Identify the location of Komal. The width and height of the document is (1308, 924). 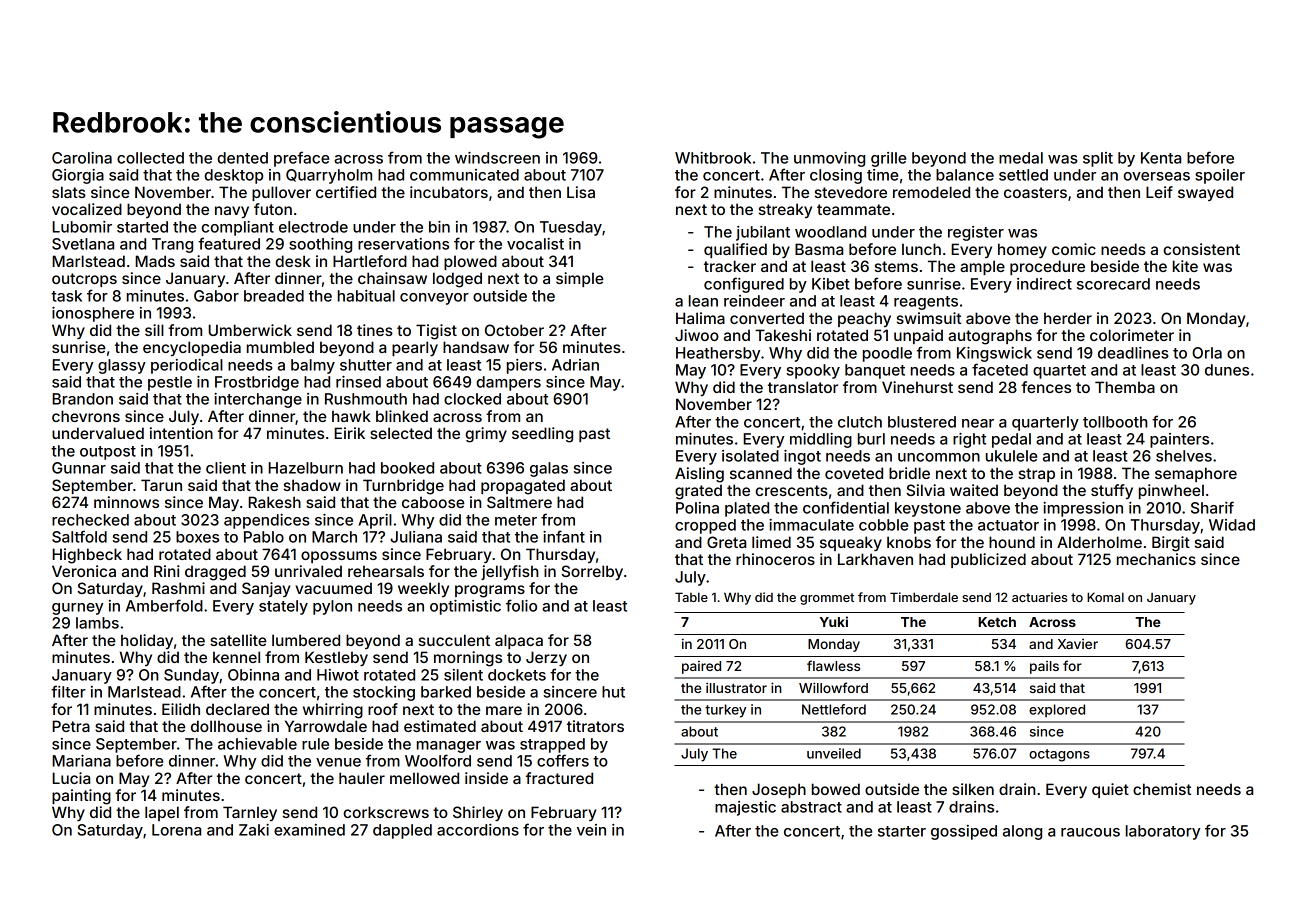
(1105, 597).
